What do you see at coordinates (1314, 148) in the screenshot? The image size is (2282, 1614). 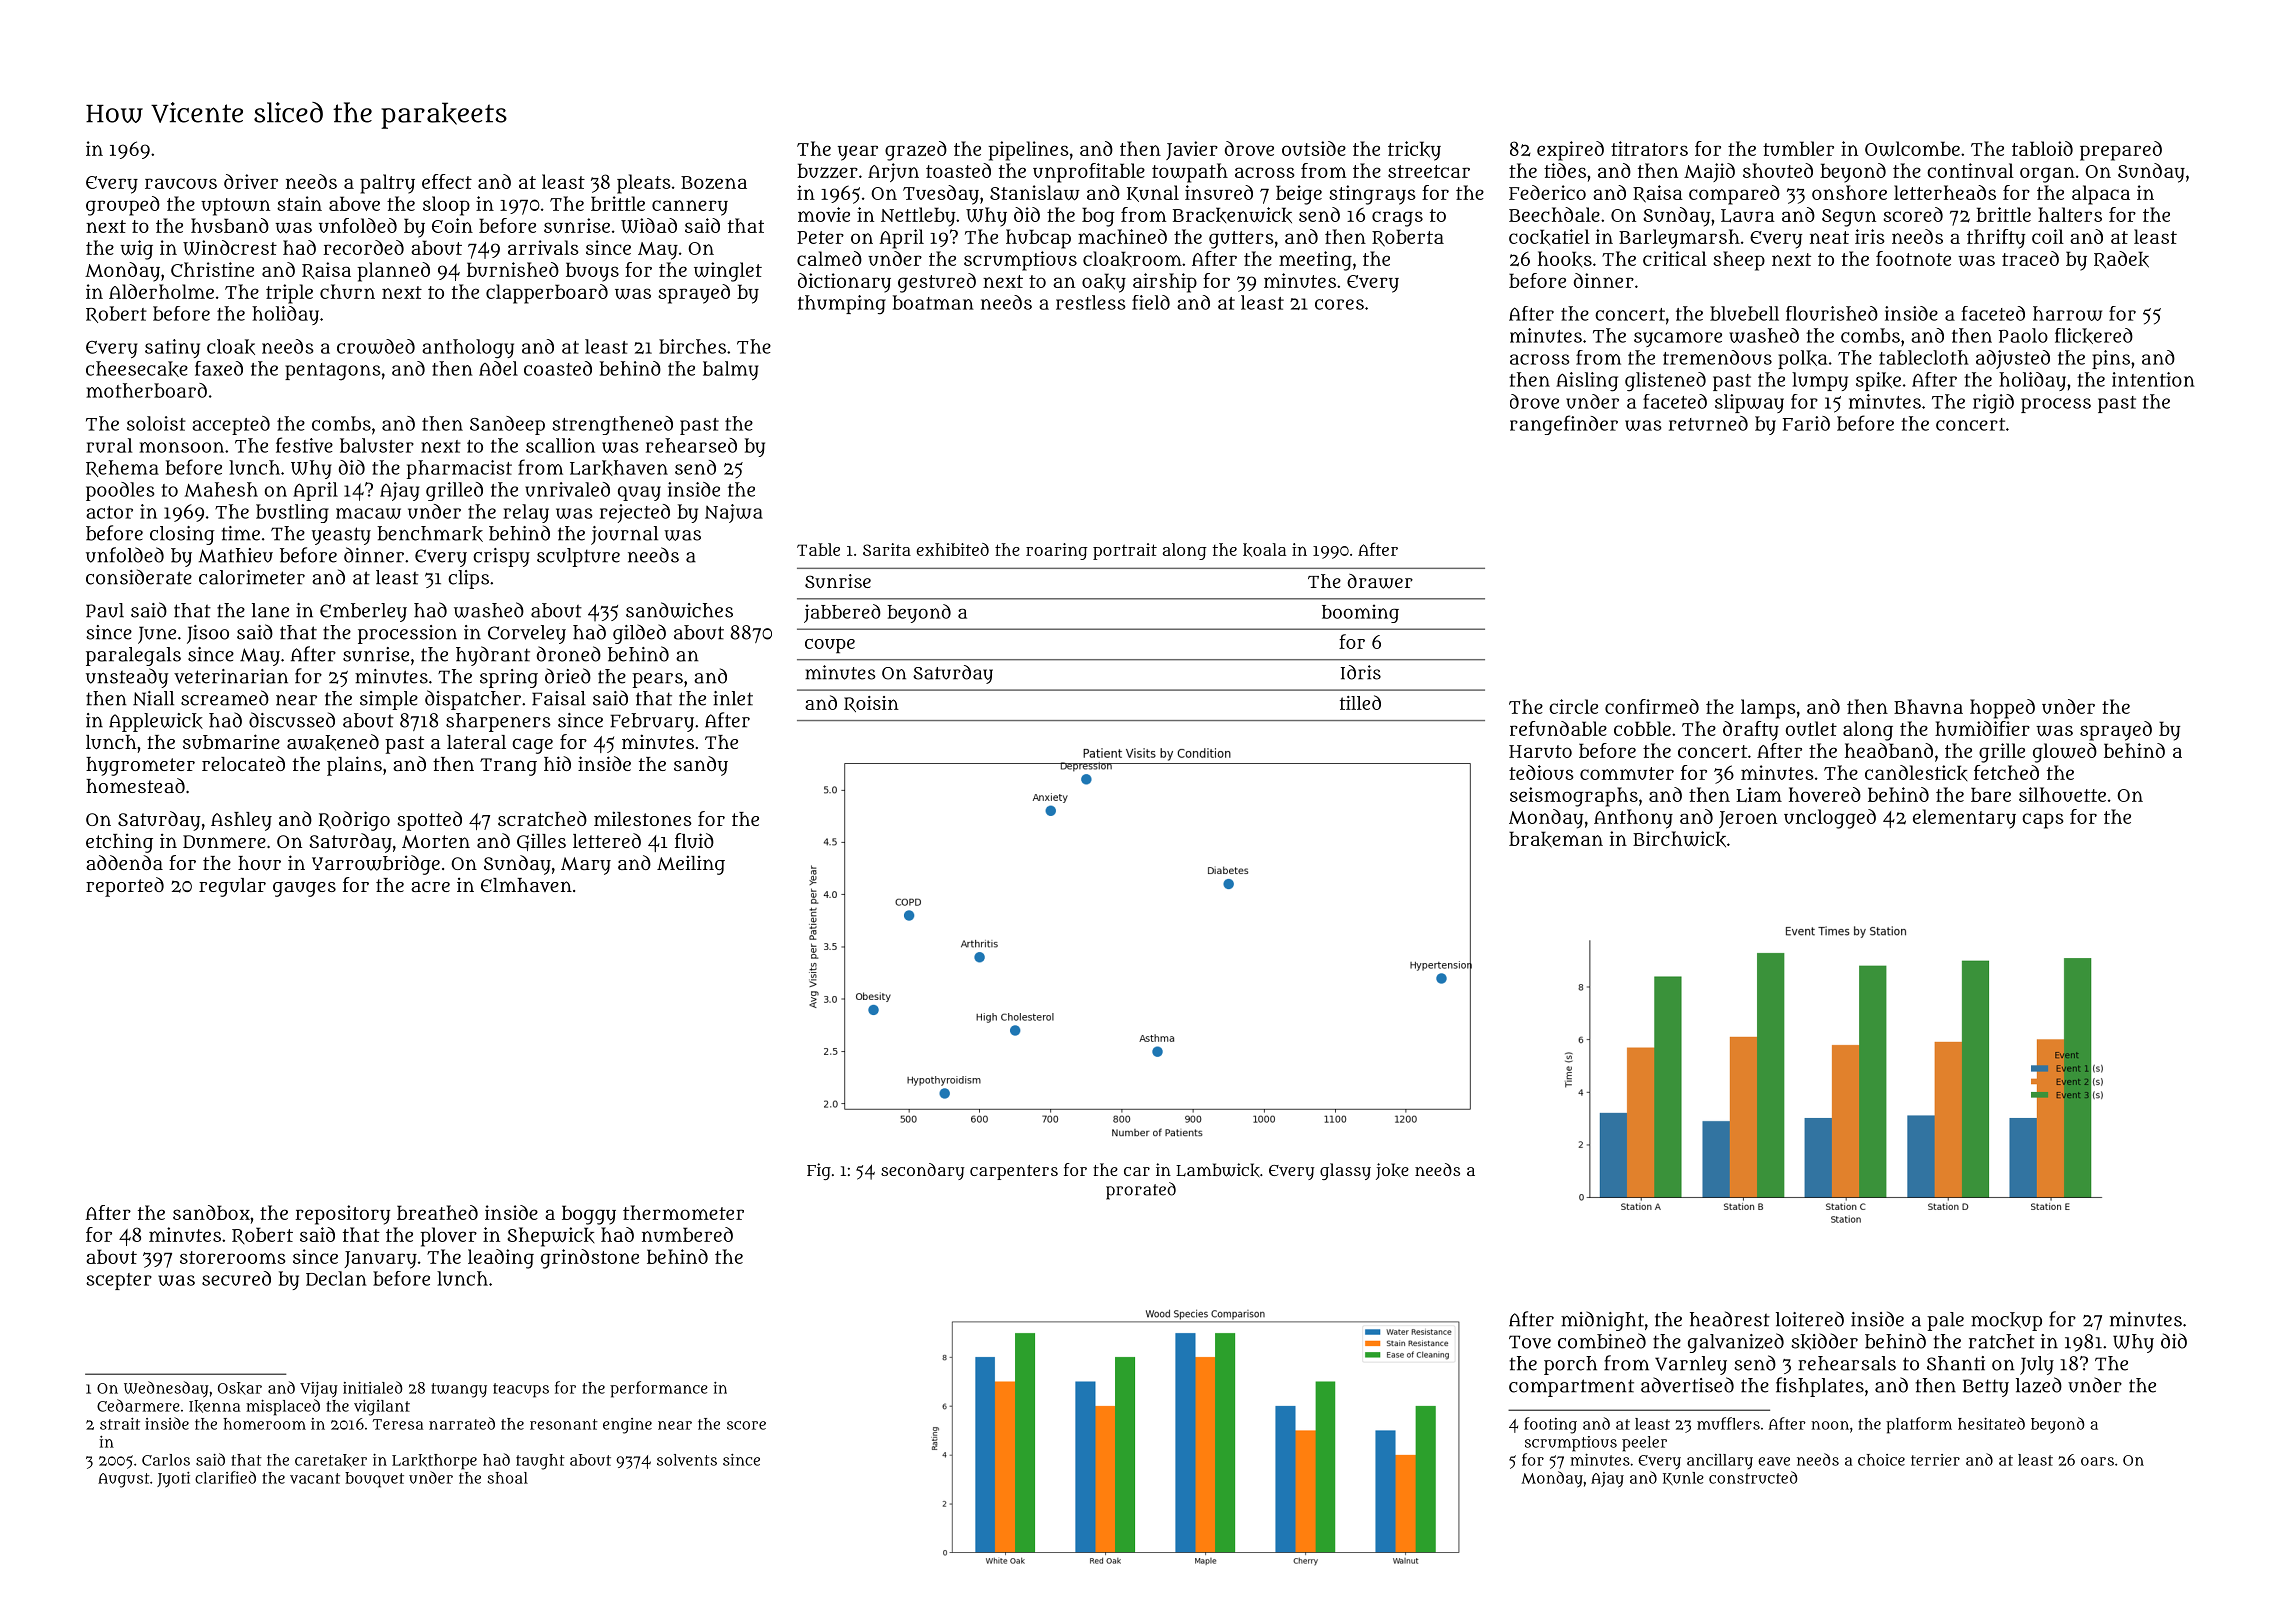 I see `outside` at bounding box center [1314, 148].
